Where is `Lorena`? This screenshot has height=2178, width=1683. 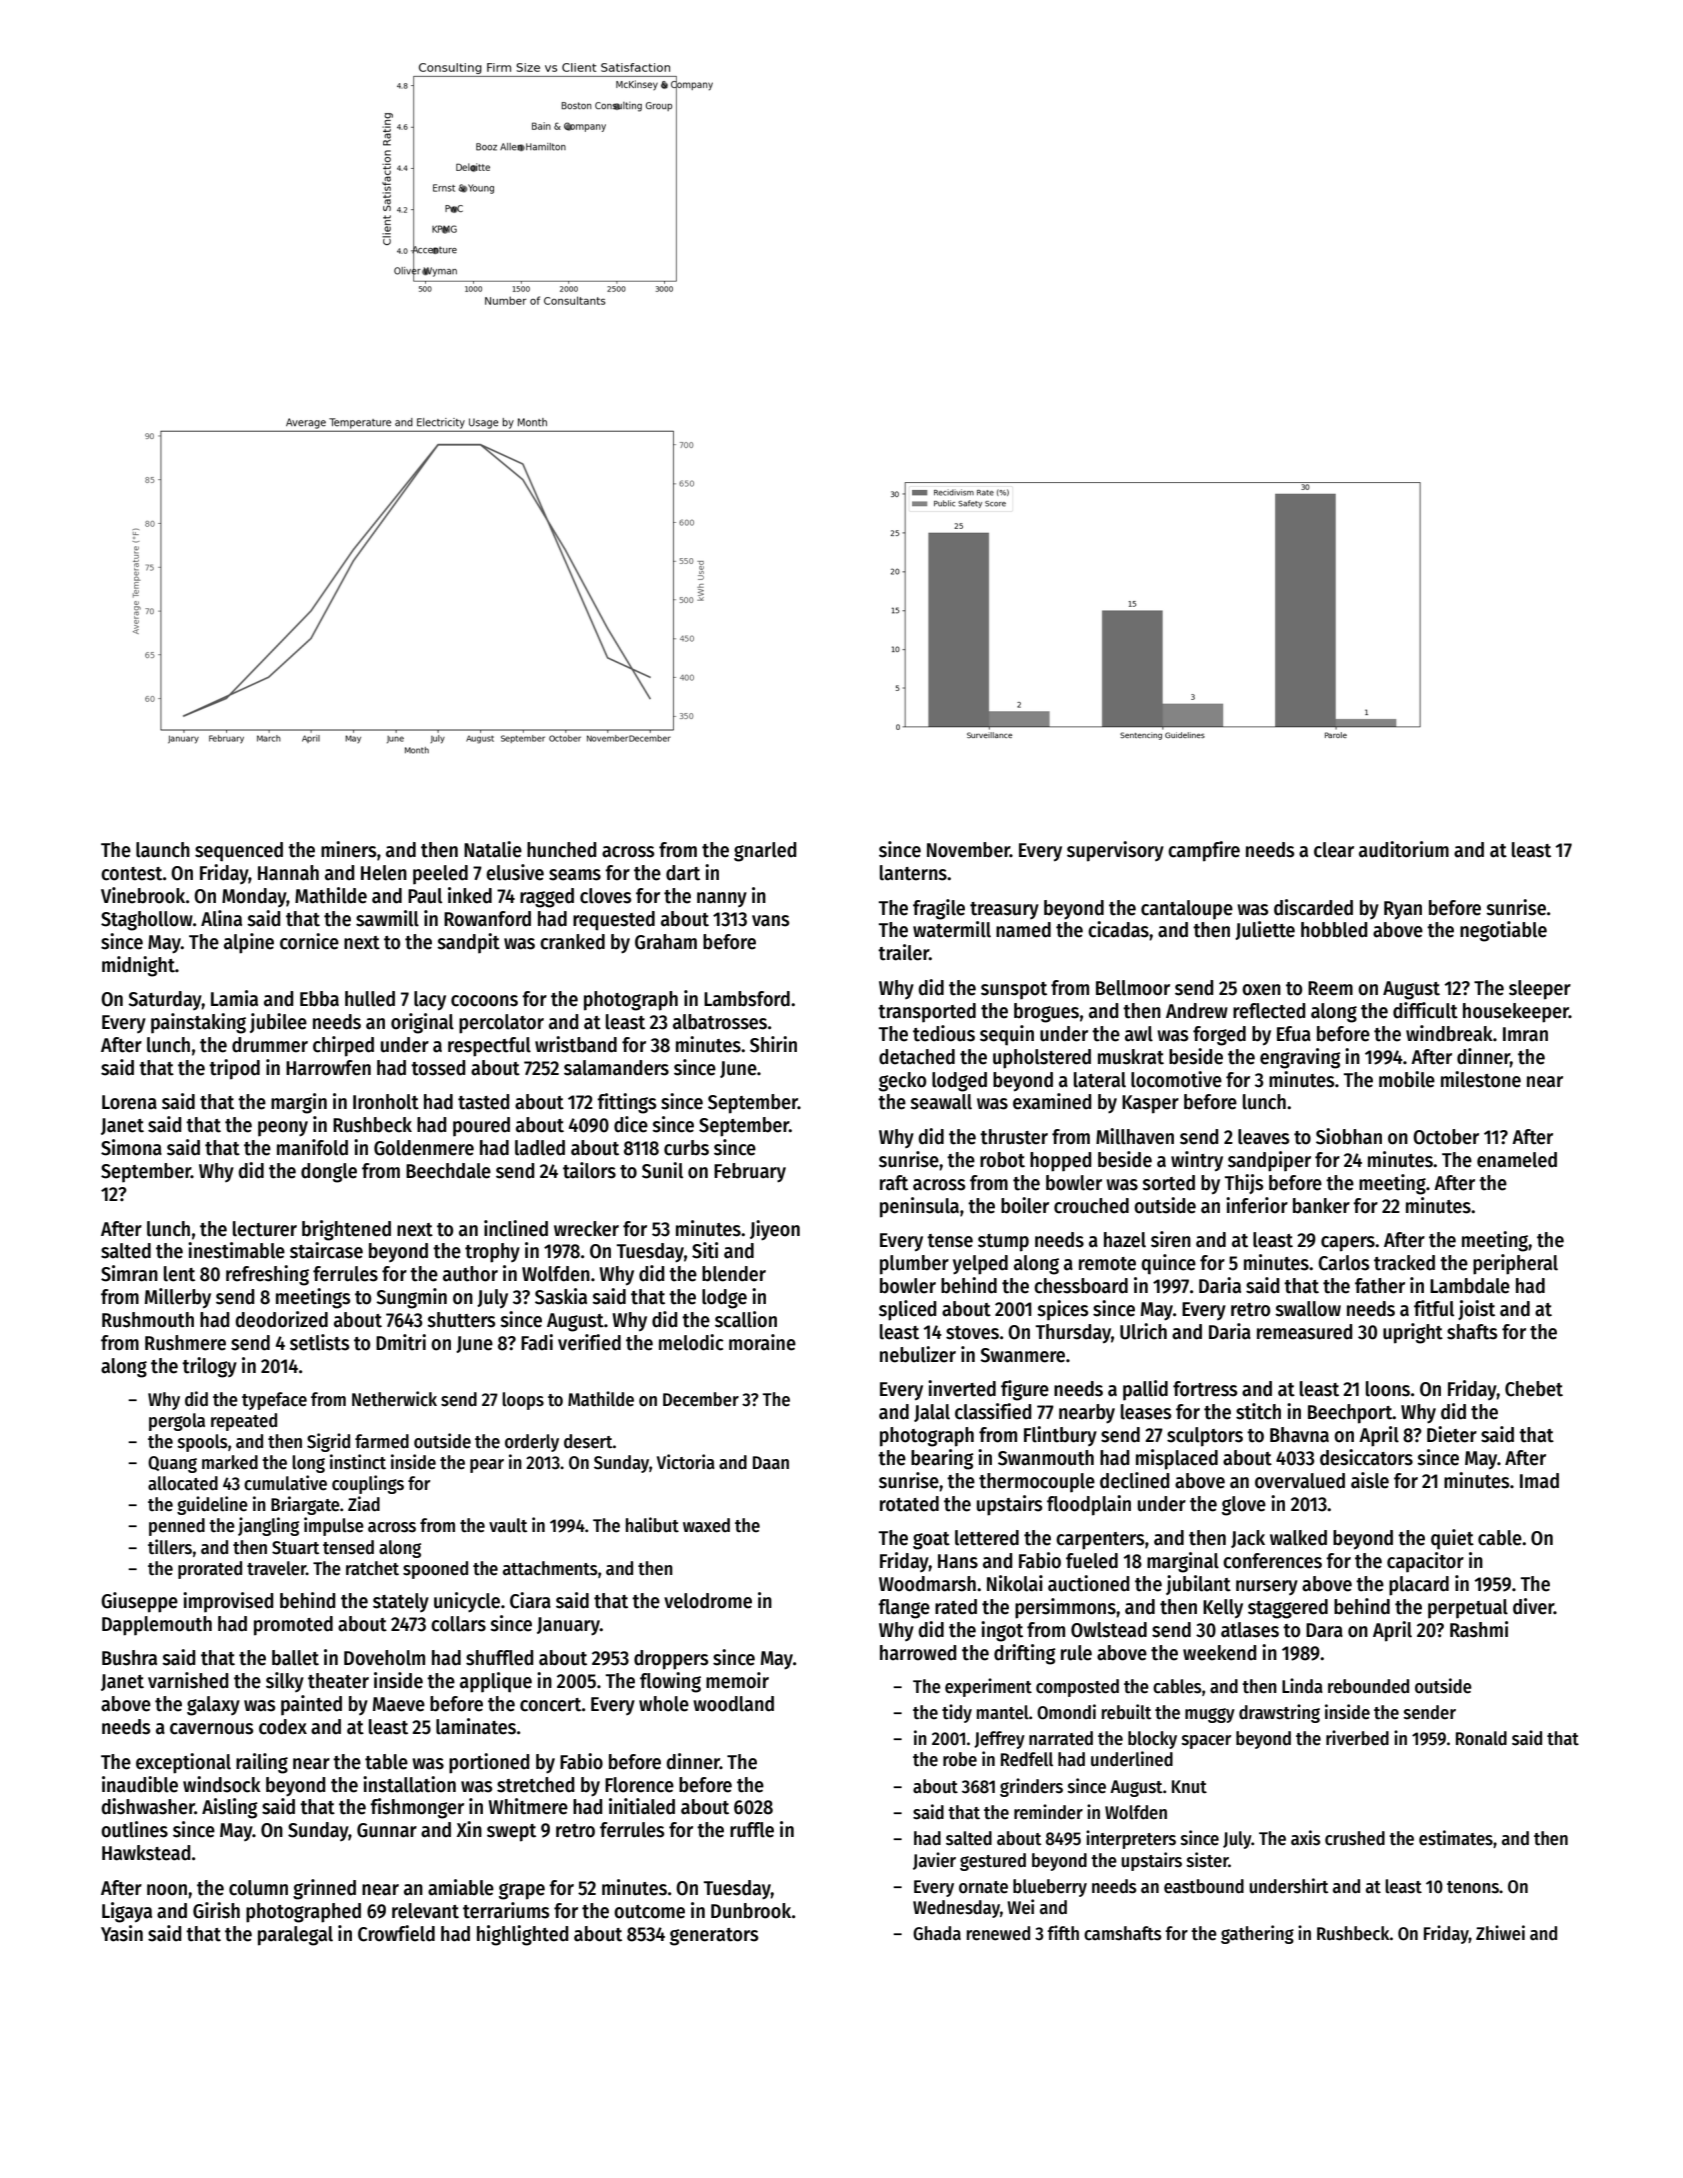 Lorena is located at coordinates (129, 1102).
